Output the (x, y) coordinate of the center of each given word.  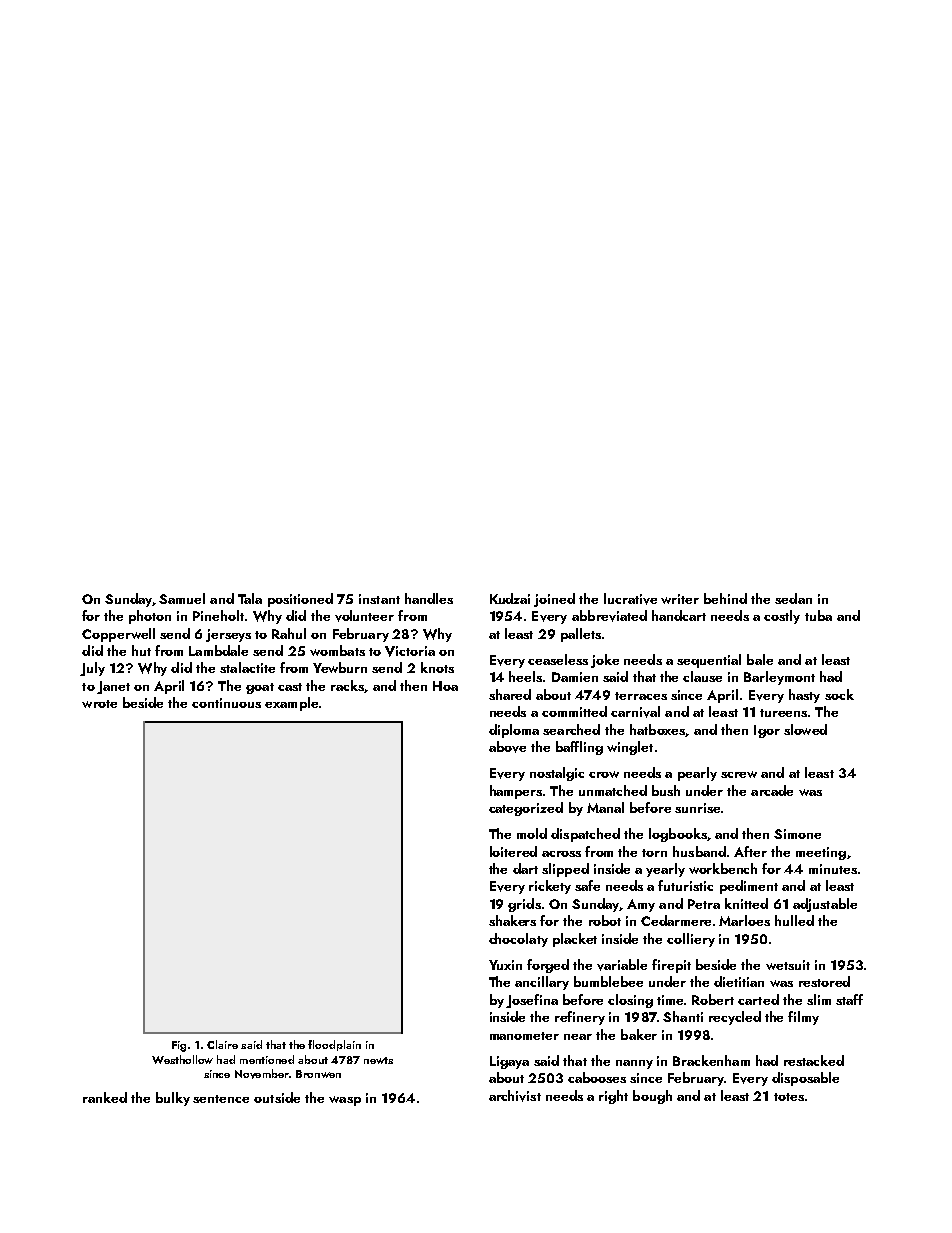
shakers (512, 920)
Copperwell (118, 635)
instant (379, 599)
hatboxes (658, 730)
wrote (99, 704)
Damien (575, 677)
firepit (671, 966)
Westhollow (182, 1059)
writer (680, 599)
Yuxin (505, 965)
